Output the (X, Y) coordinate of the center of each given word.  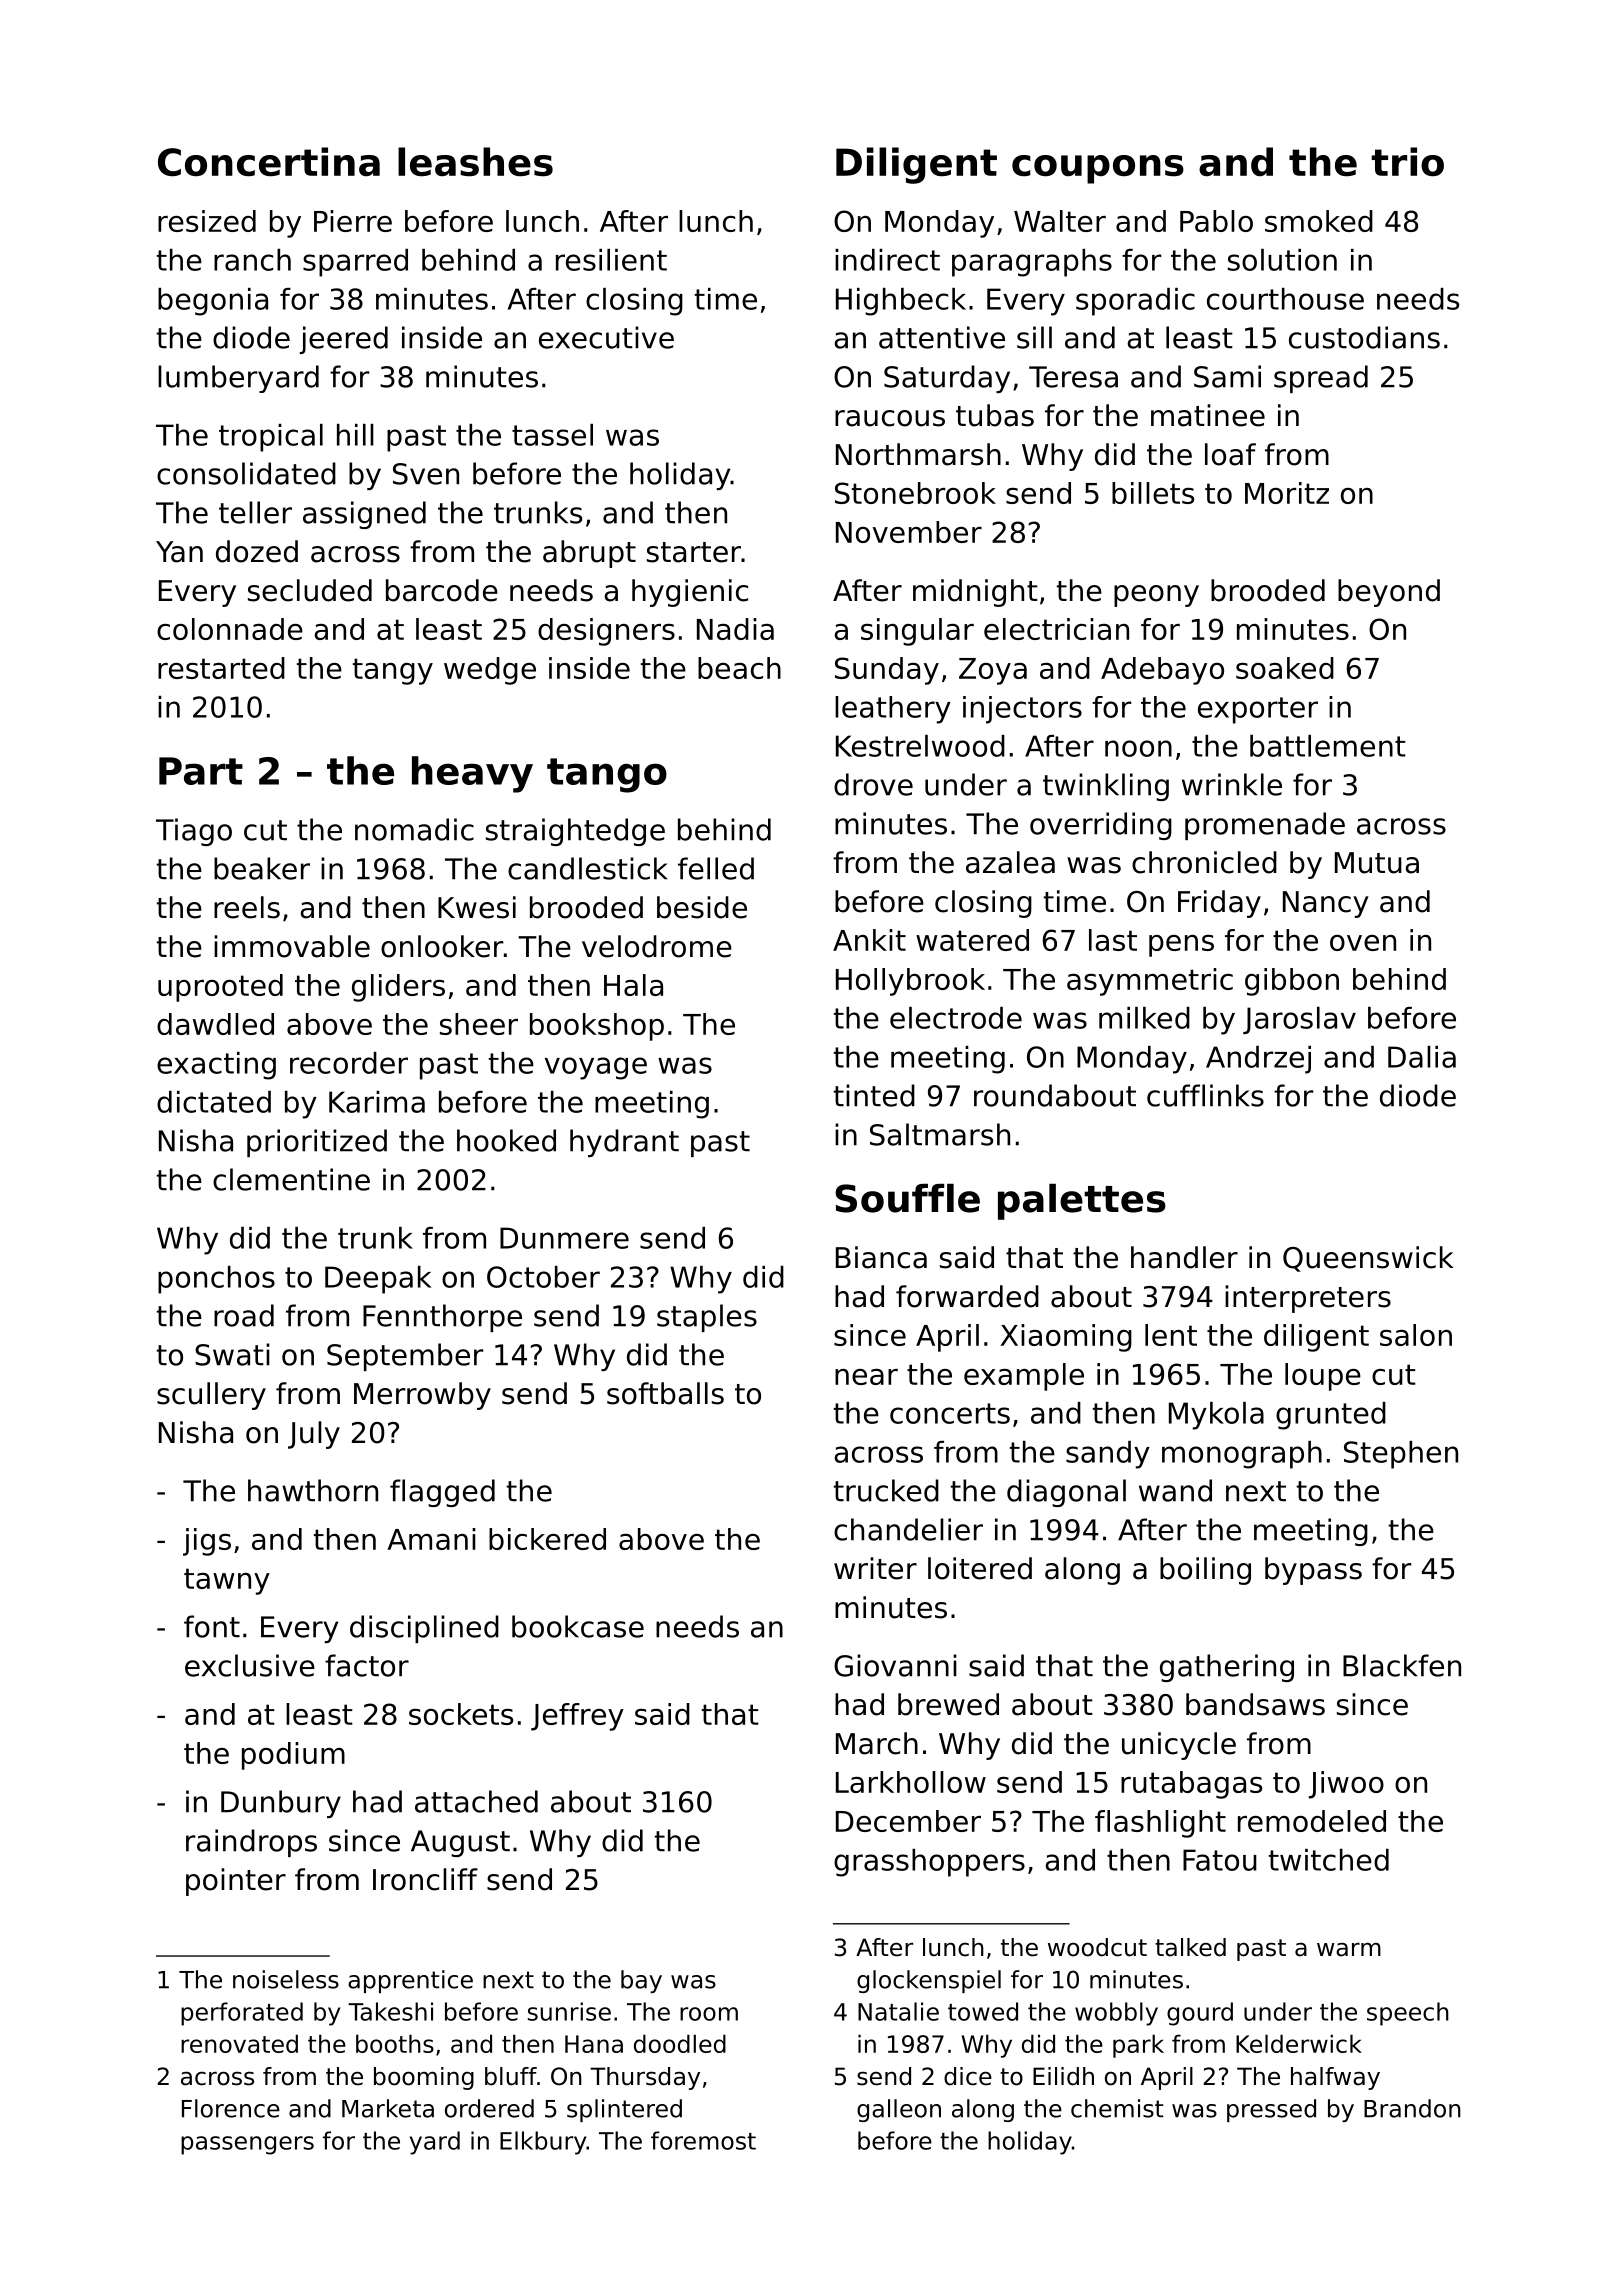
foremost (703, 2140)
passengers (247, 2145)
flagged (442, 1493)
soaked (1285, 668)
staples (707, 1318)
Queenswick (1368, 1259)
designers (606, 632)
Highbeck (901, 302)
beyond (1389, 593)
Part (201, 771)
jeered (343, 340)
